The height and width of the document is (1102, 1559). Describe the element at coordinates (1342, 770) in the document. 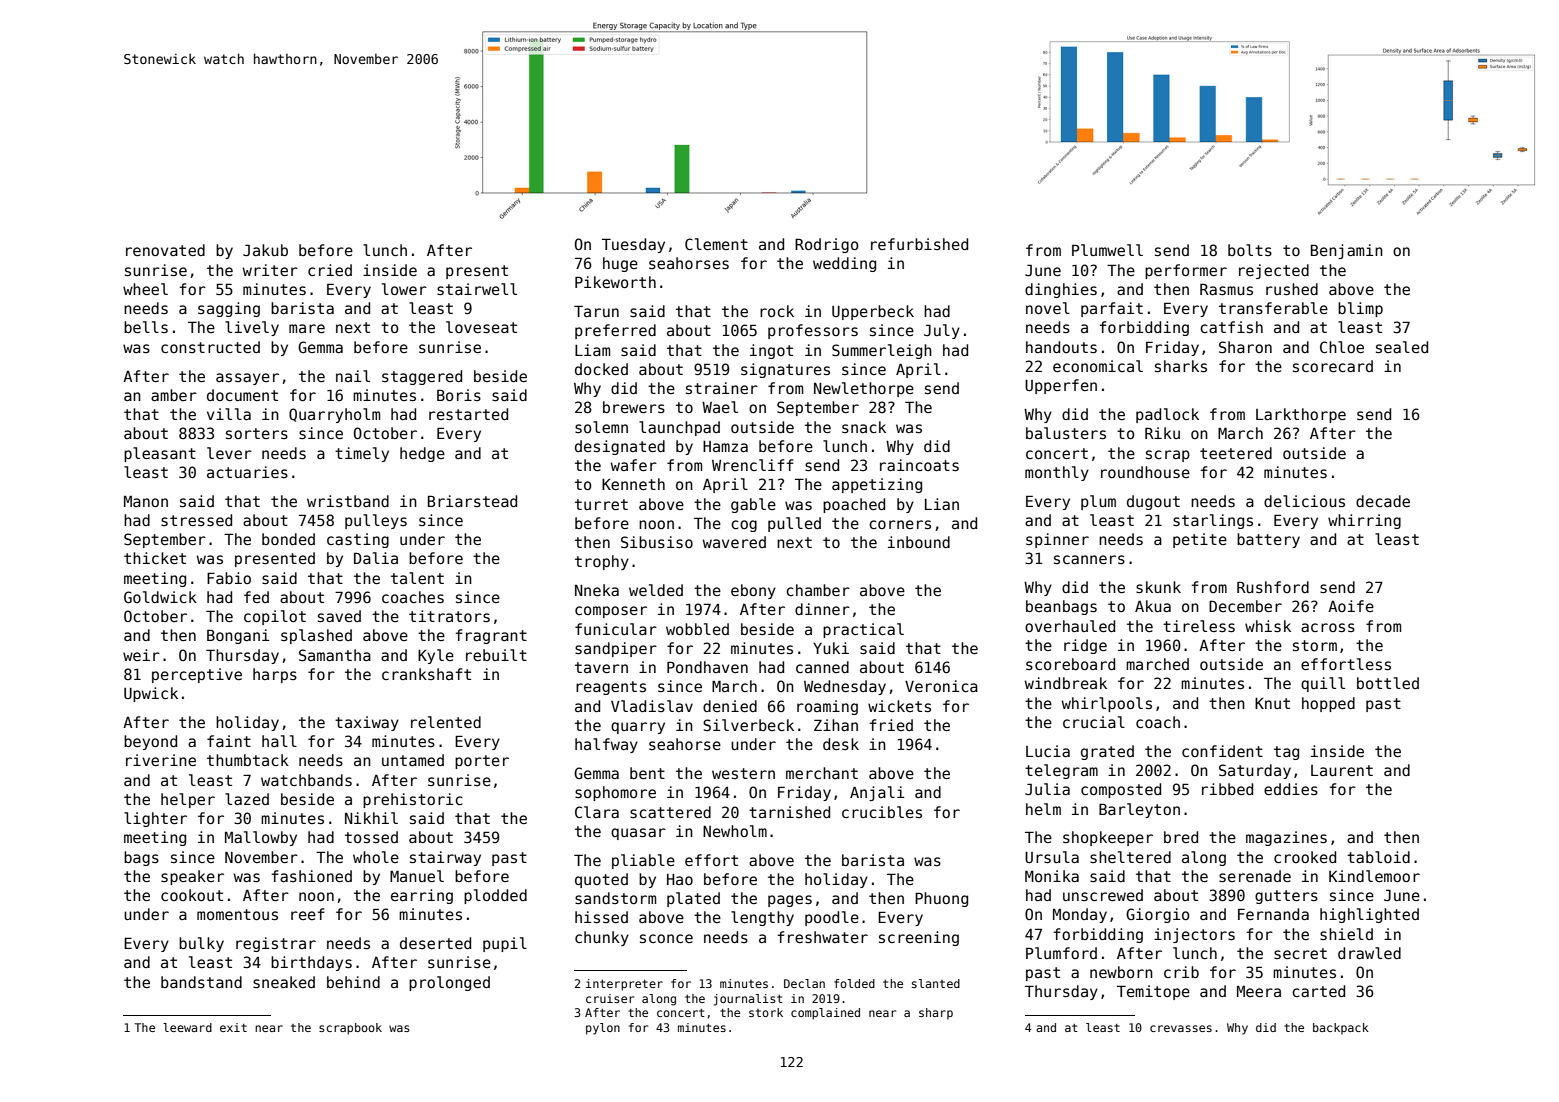

I see `Laurent` at that location.
